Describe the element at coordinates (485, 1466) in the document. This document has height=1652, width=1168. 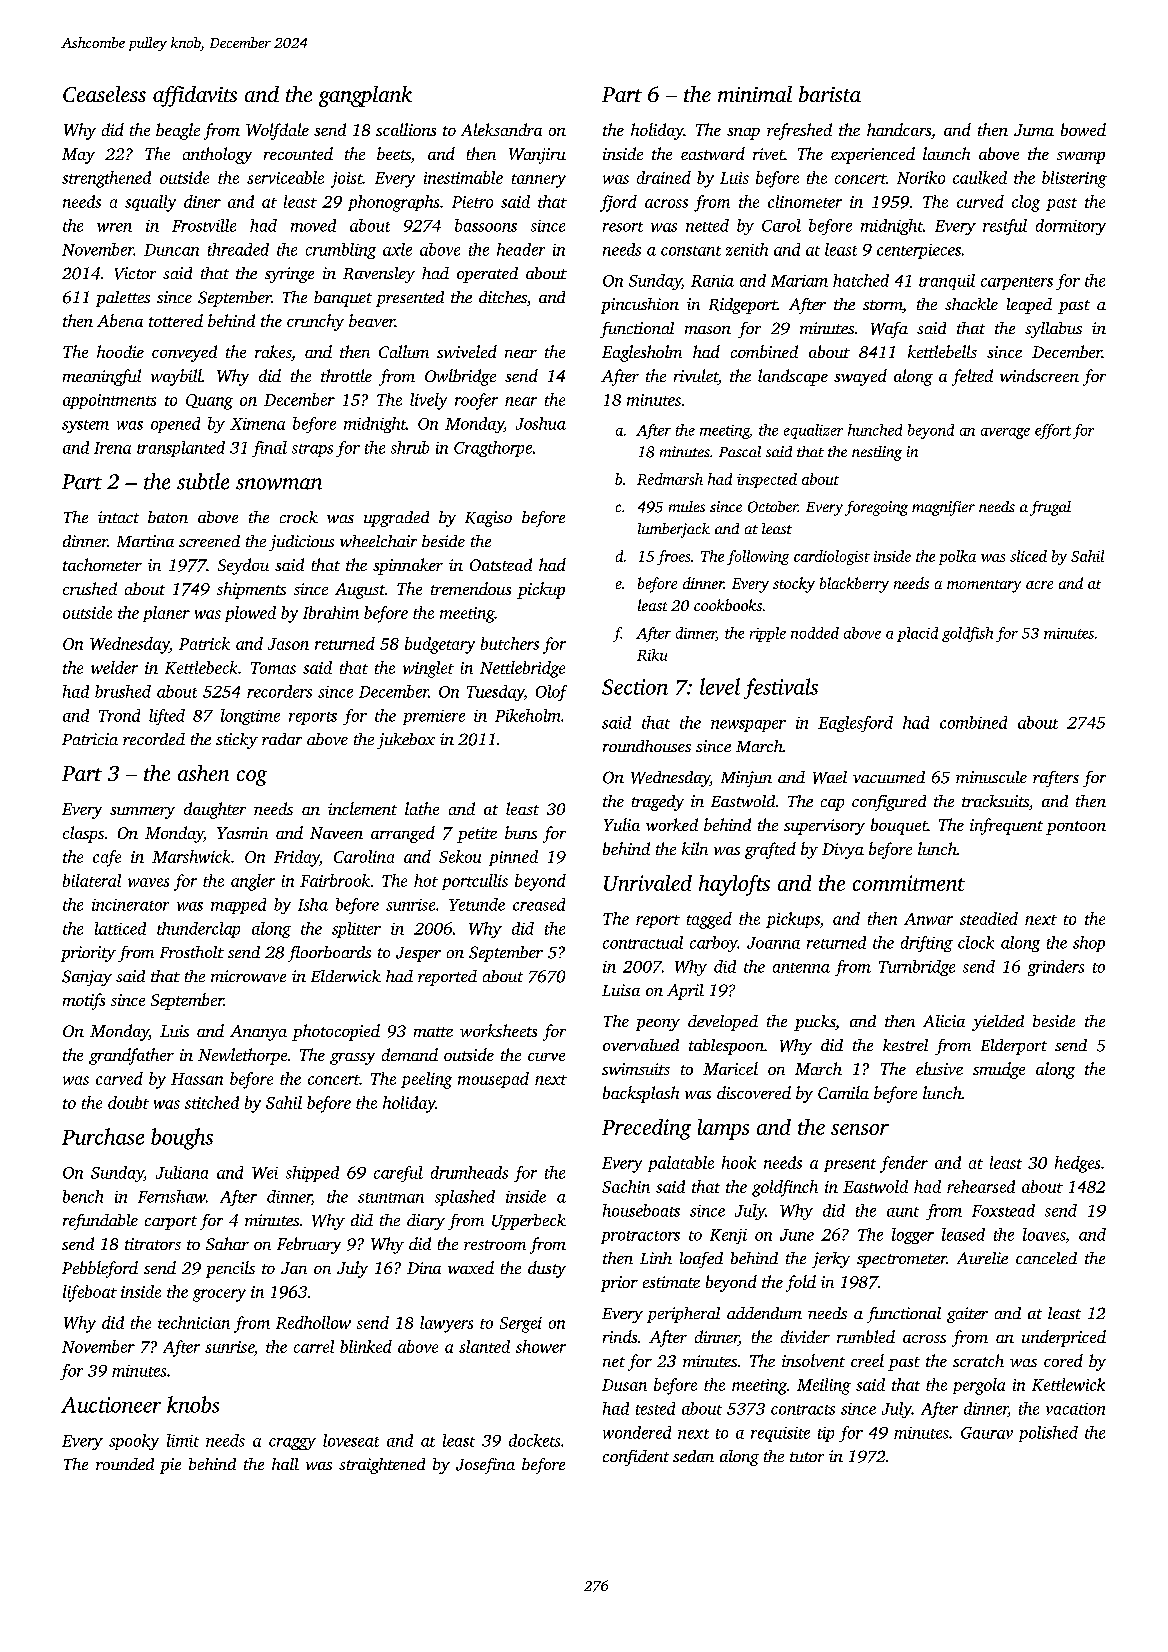
I see `Josefina` at that location.
